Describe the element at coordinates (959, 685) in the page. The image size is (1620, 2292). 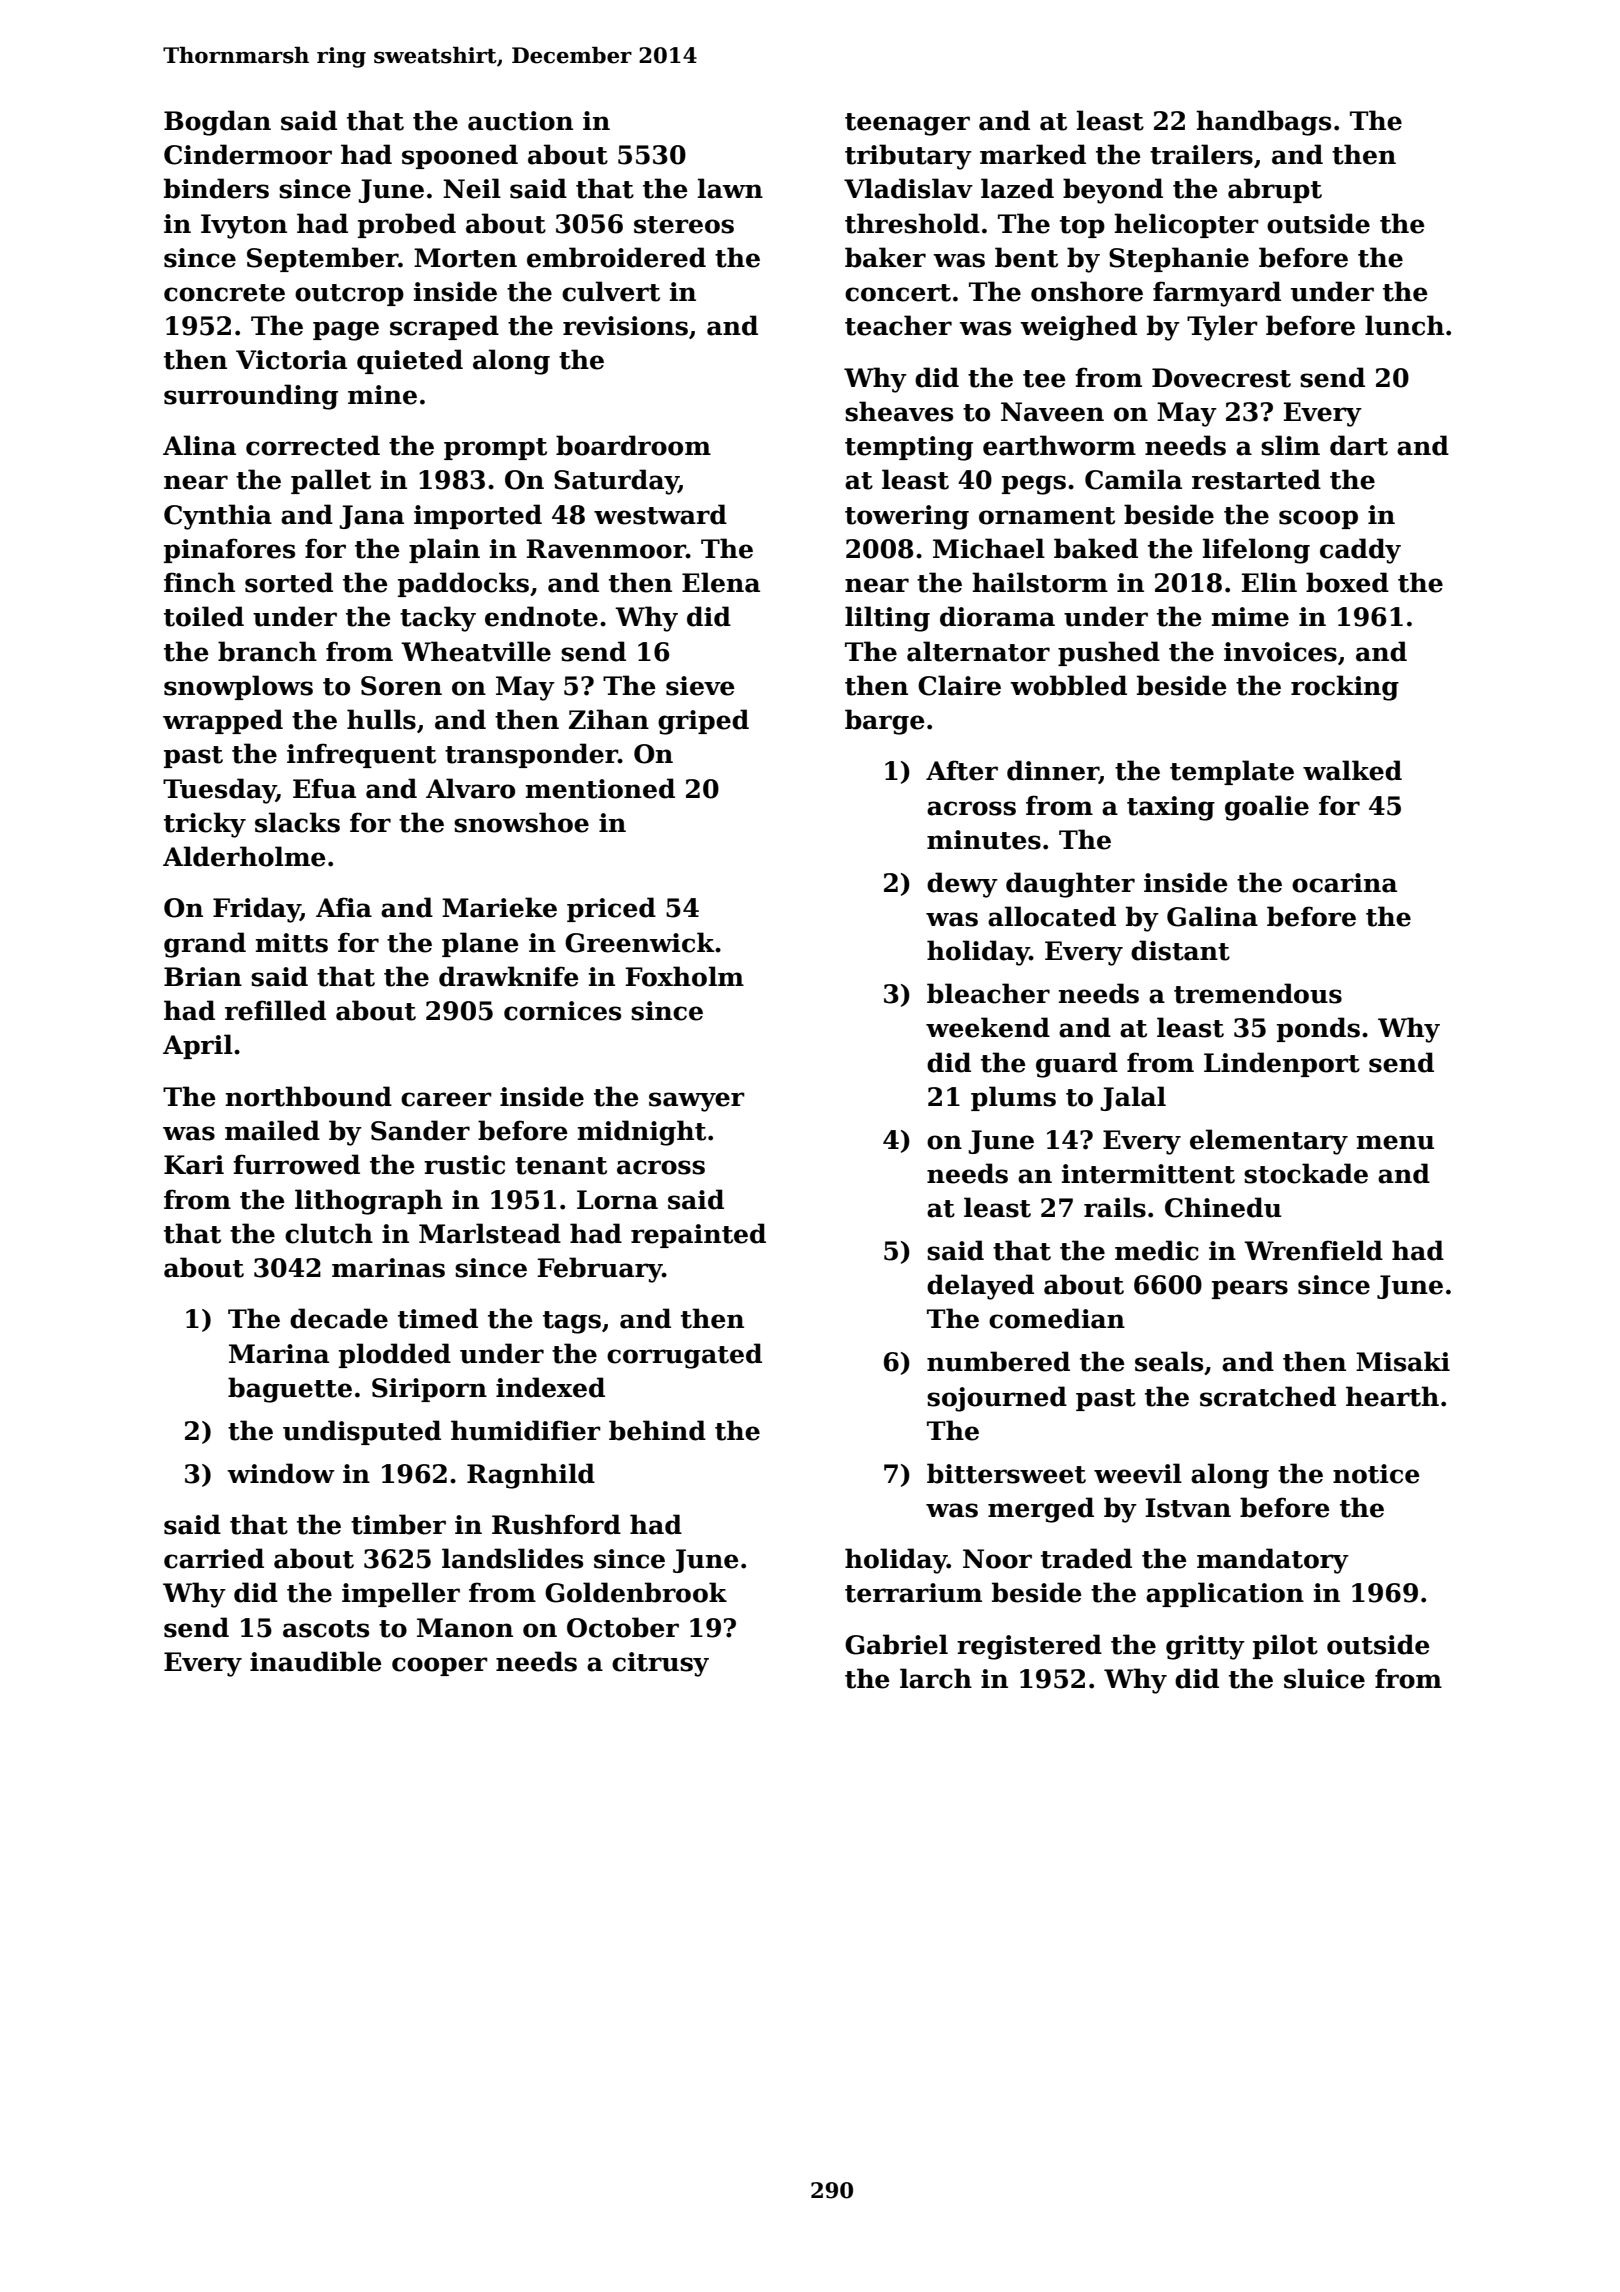
I see `Claire` at that location.
